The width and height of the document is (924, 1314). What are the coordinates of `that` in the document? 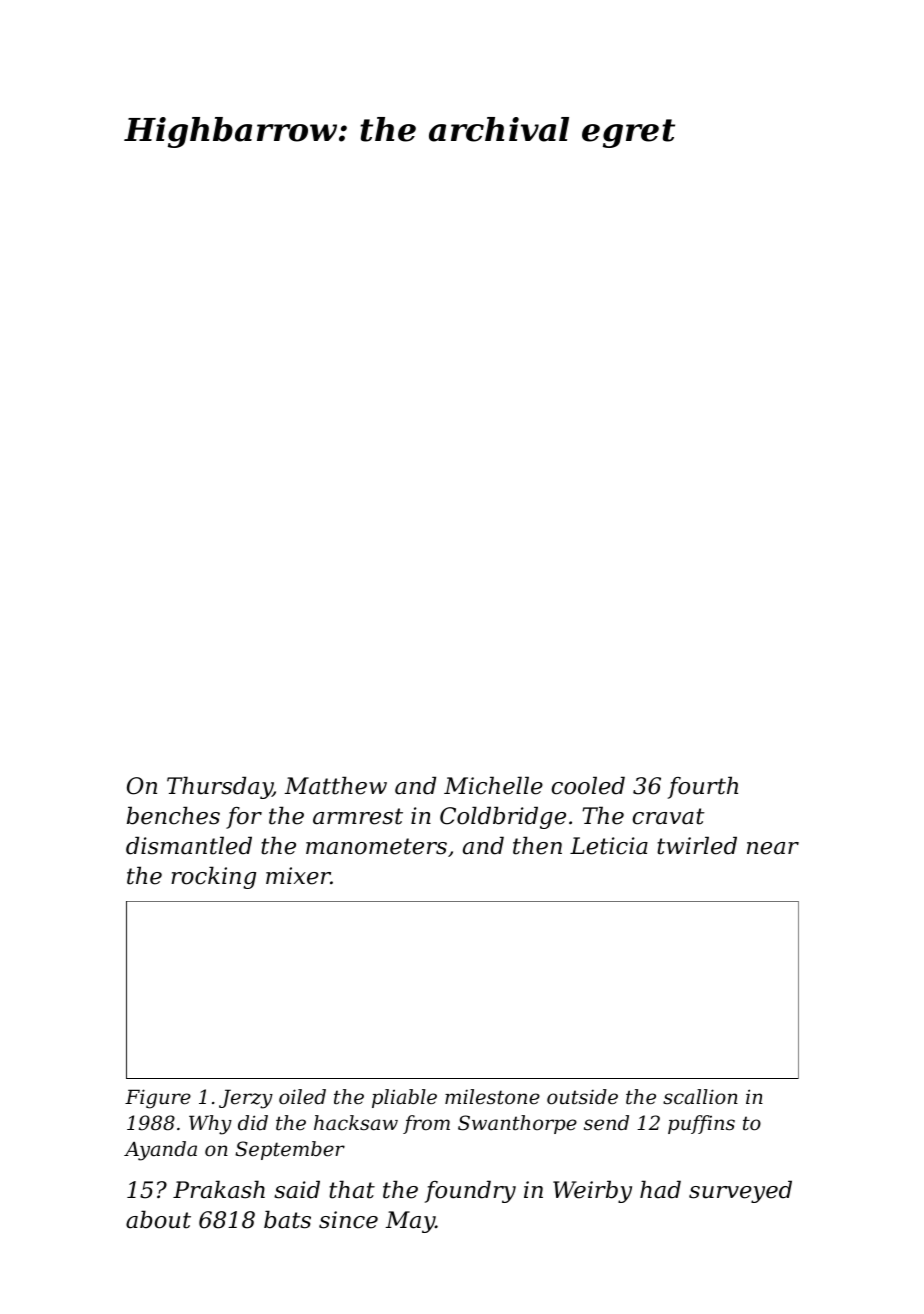 It's located at (352, 1189).
